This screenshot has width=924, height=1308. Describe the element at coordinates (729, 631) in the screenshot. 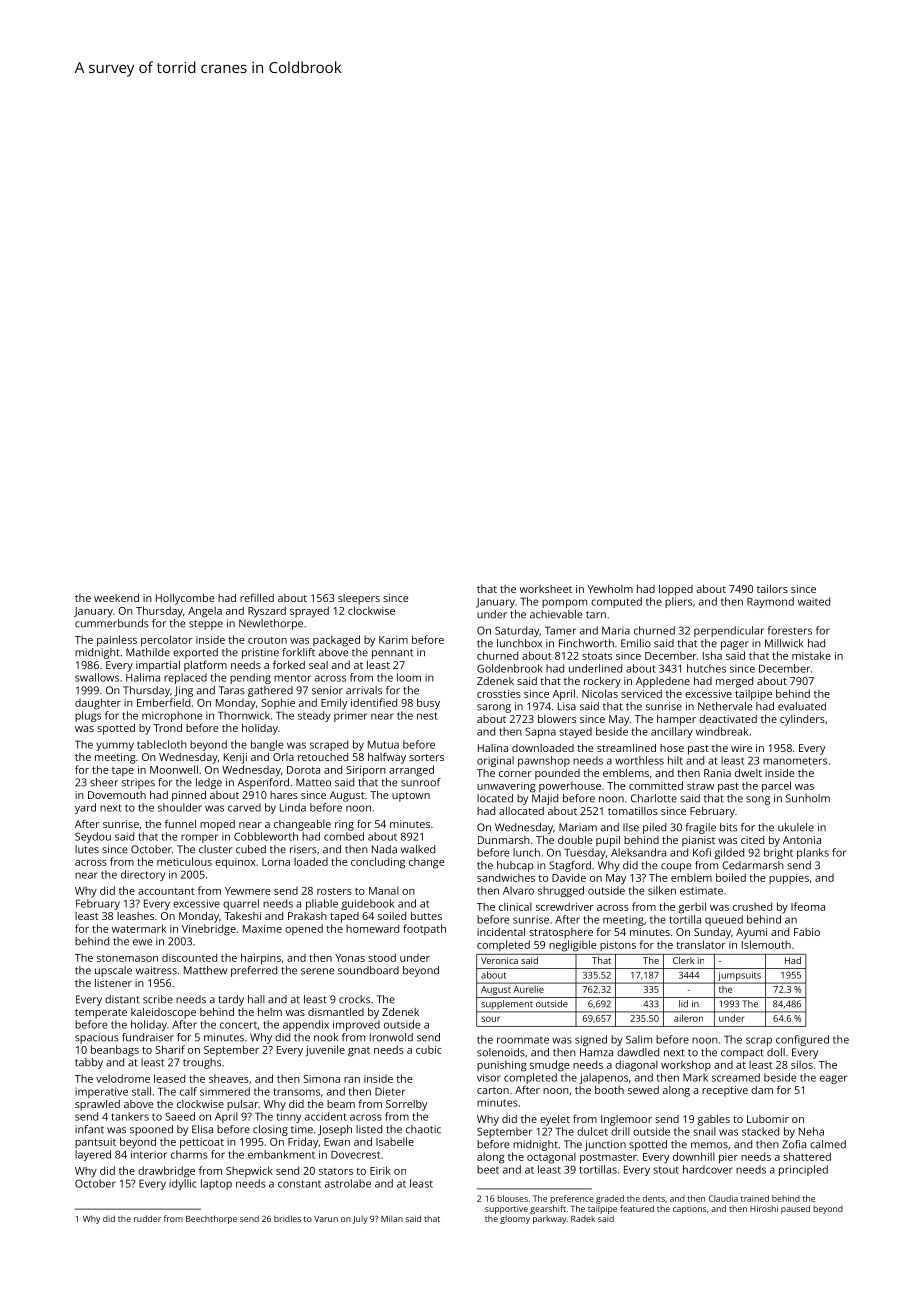

I see `perpendicular` at that location.
